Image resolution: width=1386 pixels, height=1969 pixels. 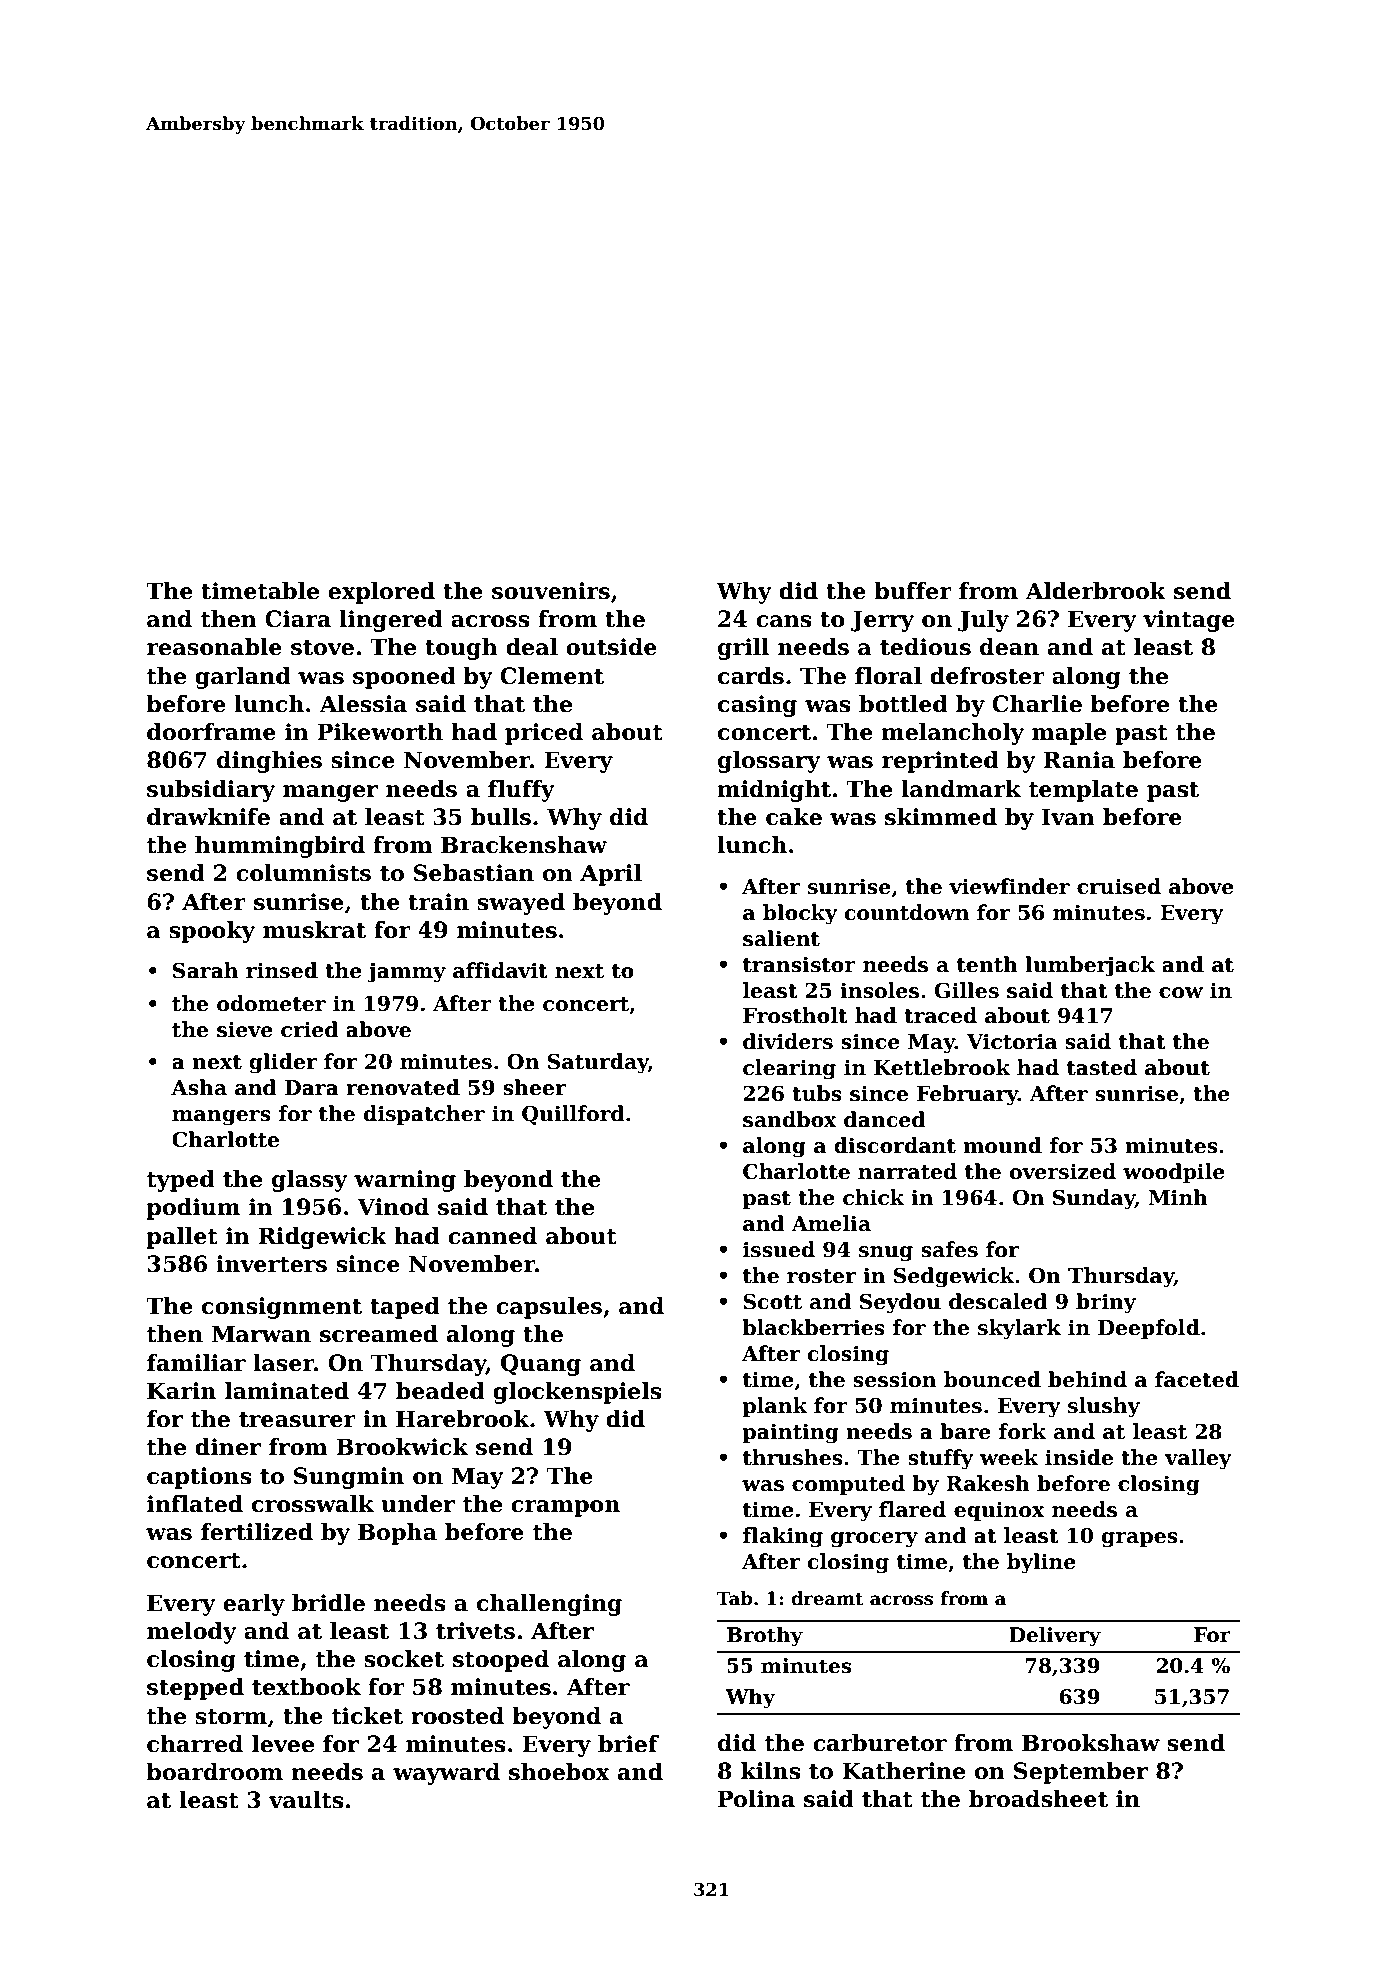 What do you see at coordinates (756, 1799) in the screenshot?
I see `Polina` at bounding box center [756, 1799].
